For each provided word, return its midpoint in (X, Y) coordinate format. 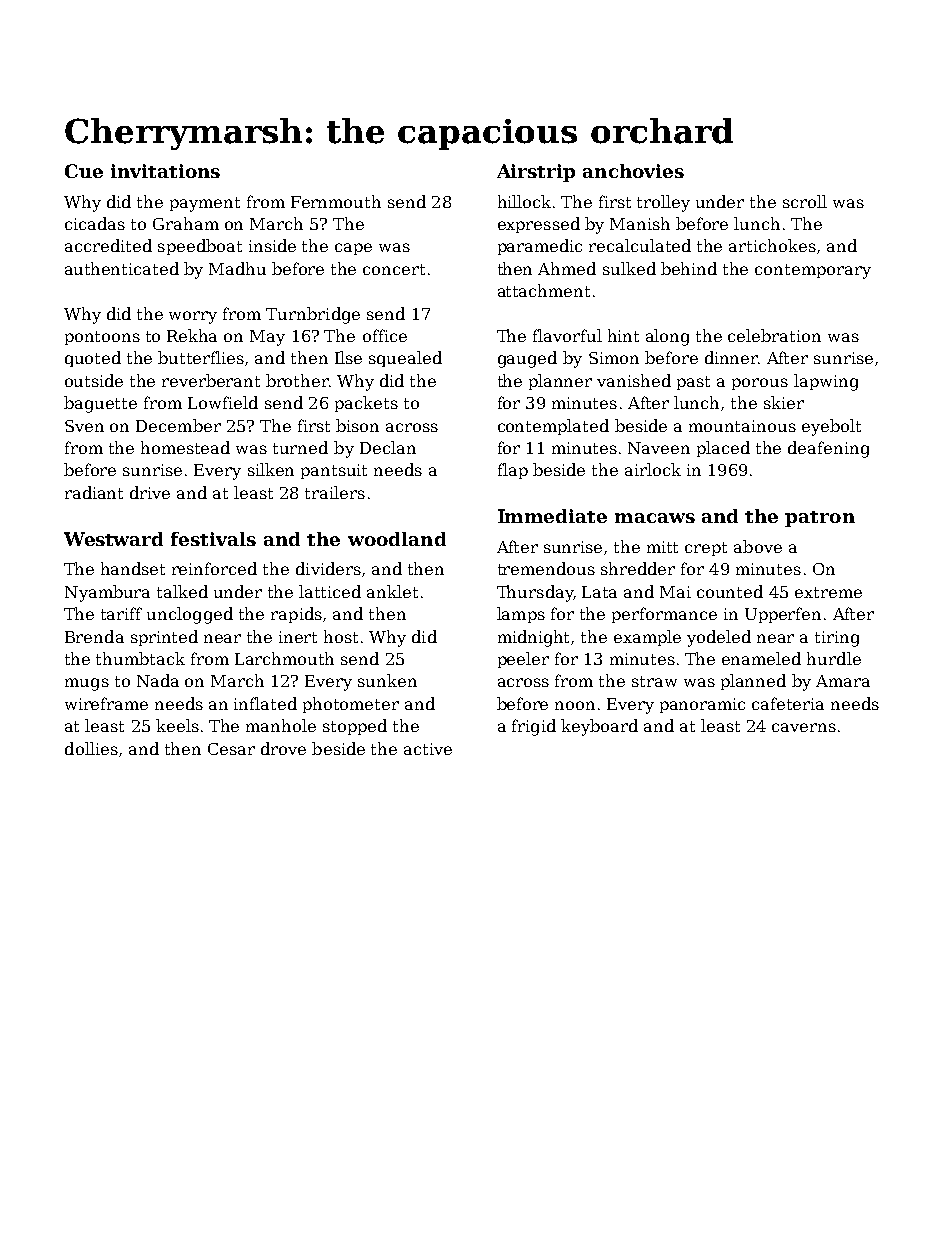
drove (283, 748)
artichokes (772, 245)
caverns (804, 727)
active (428, 749)
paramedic (540, 247)
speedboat (200, 247)
